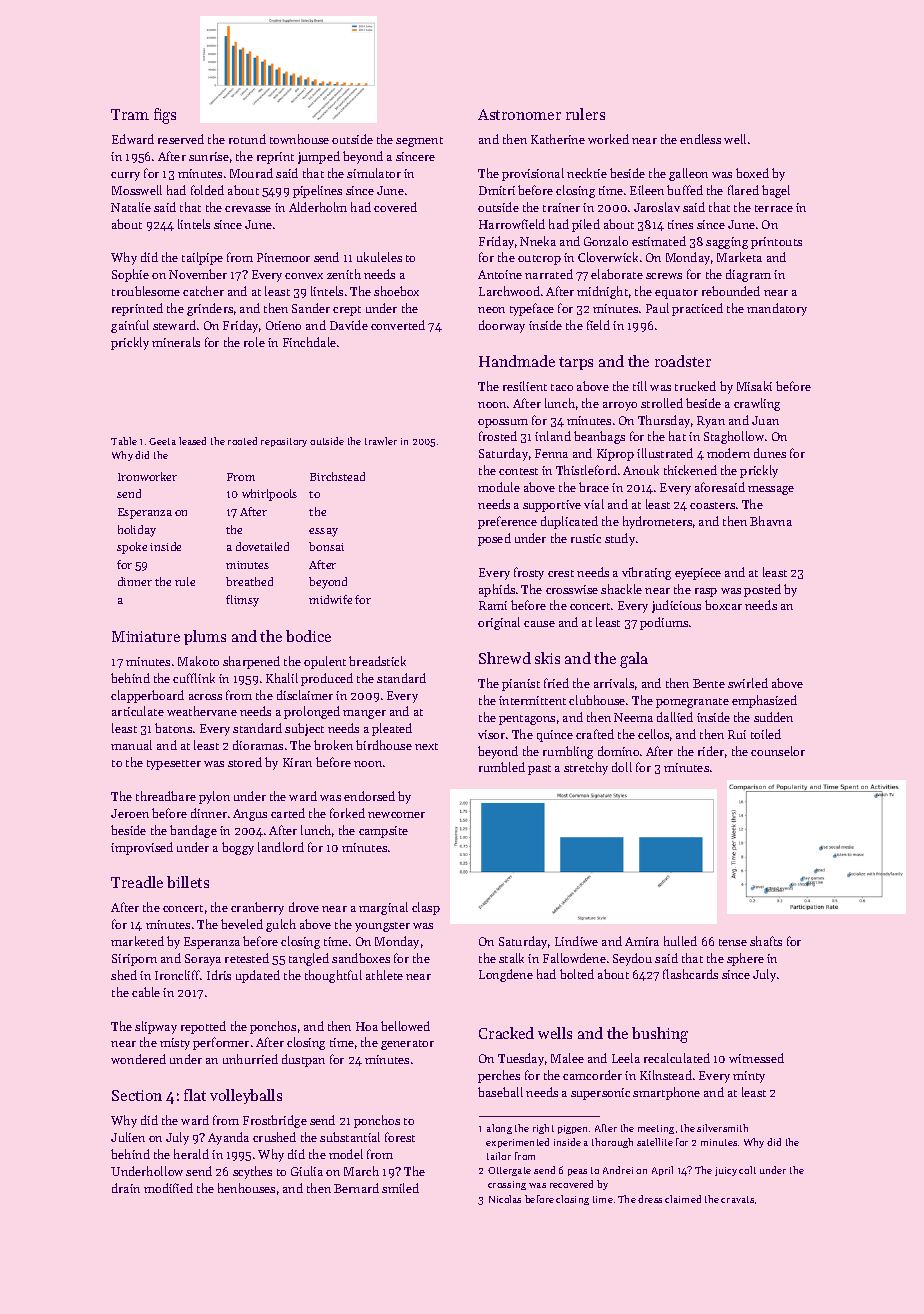 This page has width=924, height=1314. Describe the element at coordinates (505, 1199) in the page. I see `Nicolas` at that location.
